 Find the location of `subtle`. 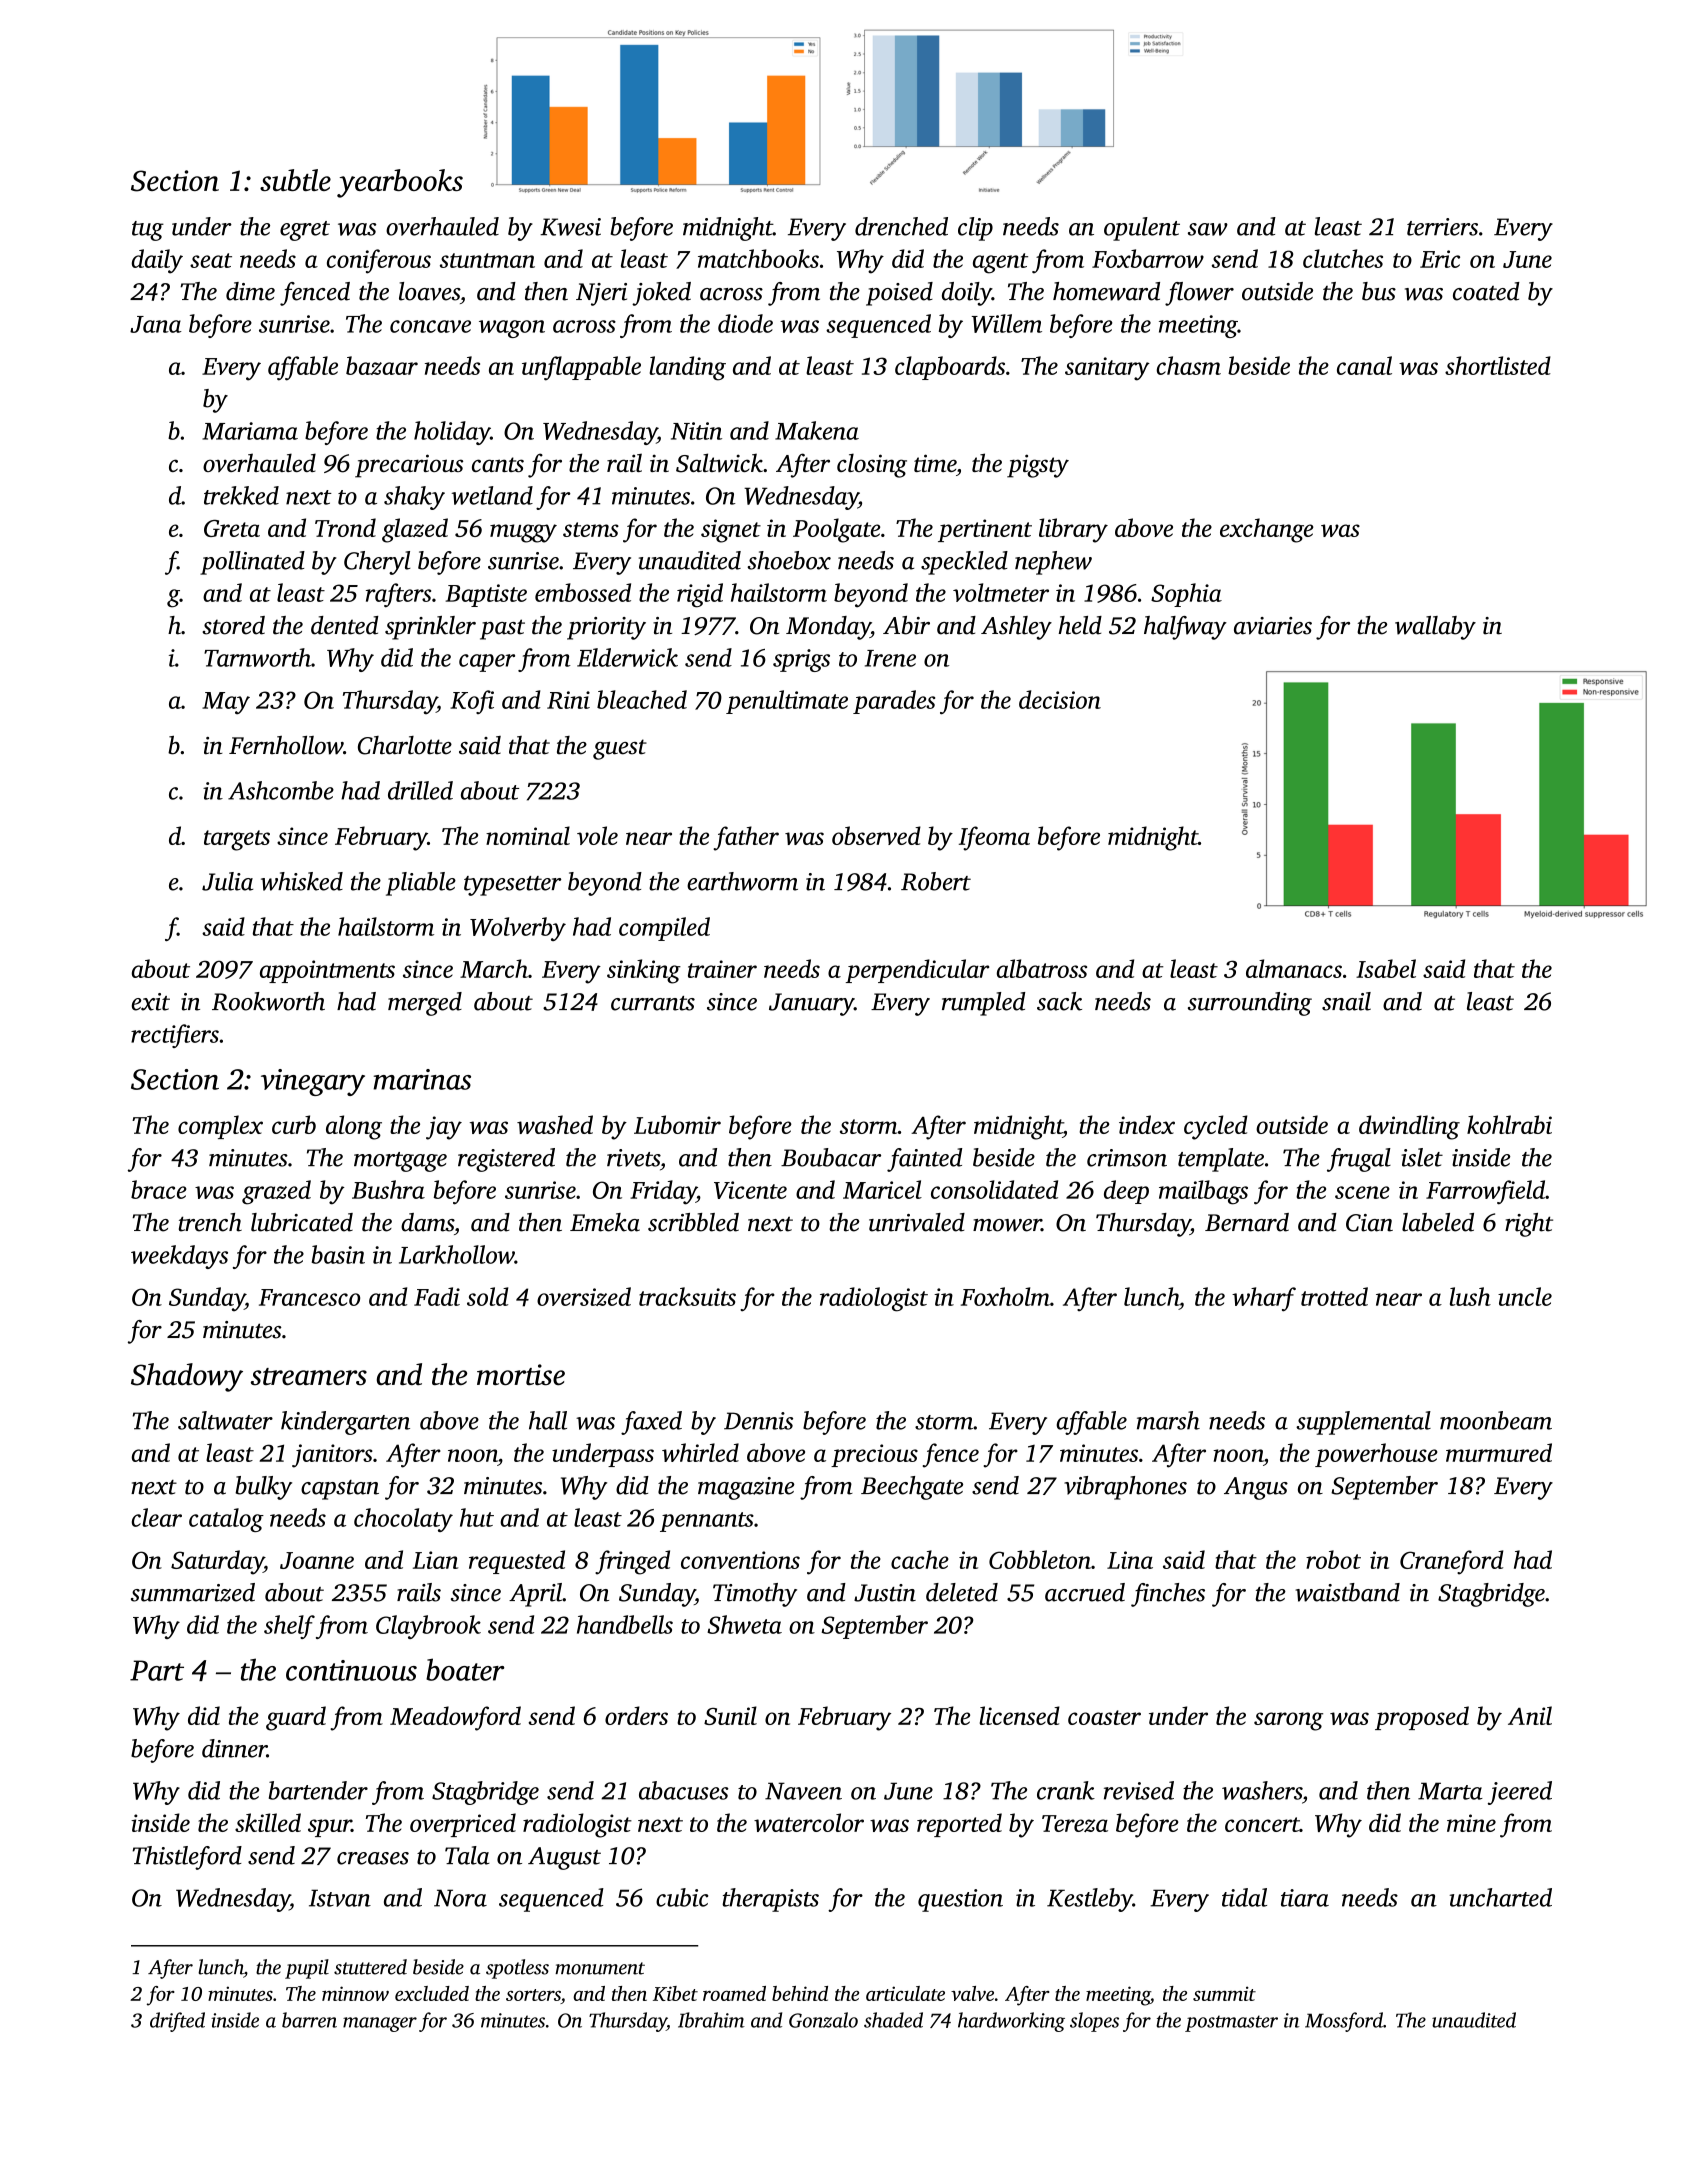

subtle is located at coordinates (295, 180).
